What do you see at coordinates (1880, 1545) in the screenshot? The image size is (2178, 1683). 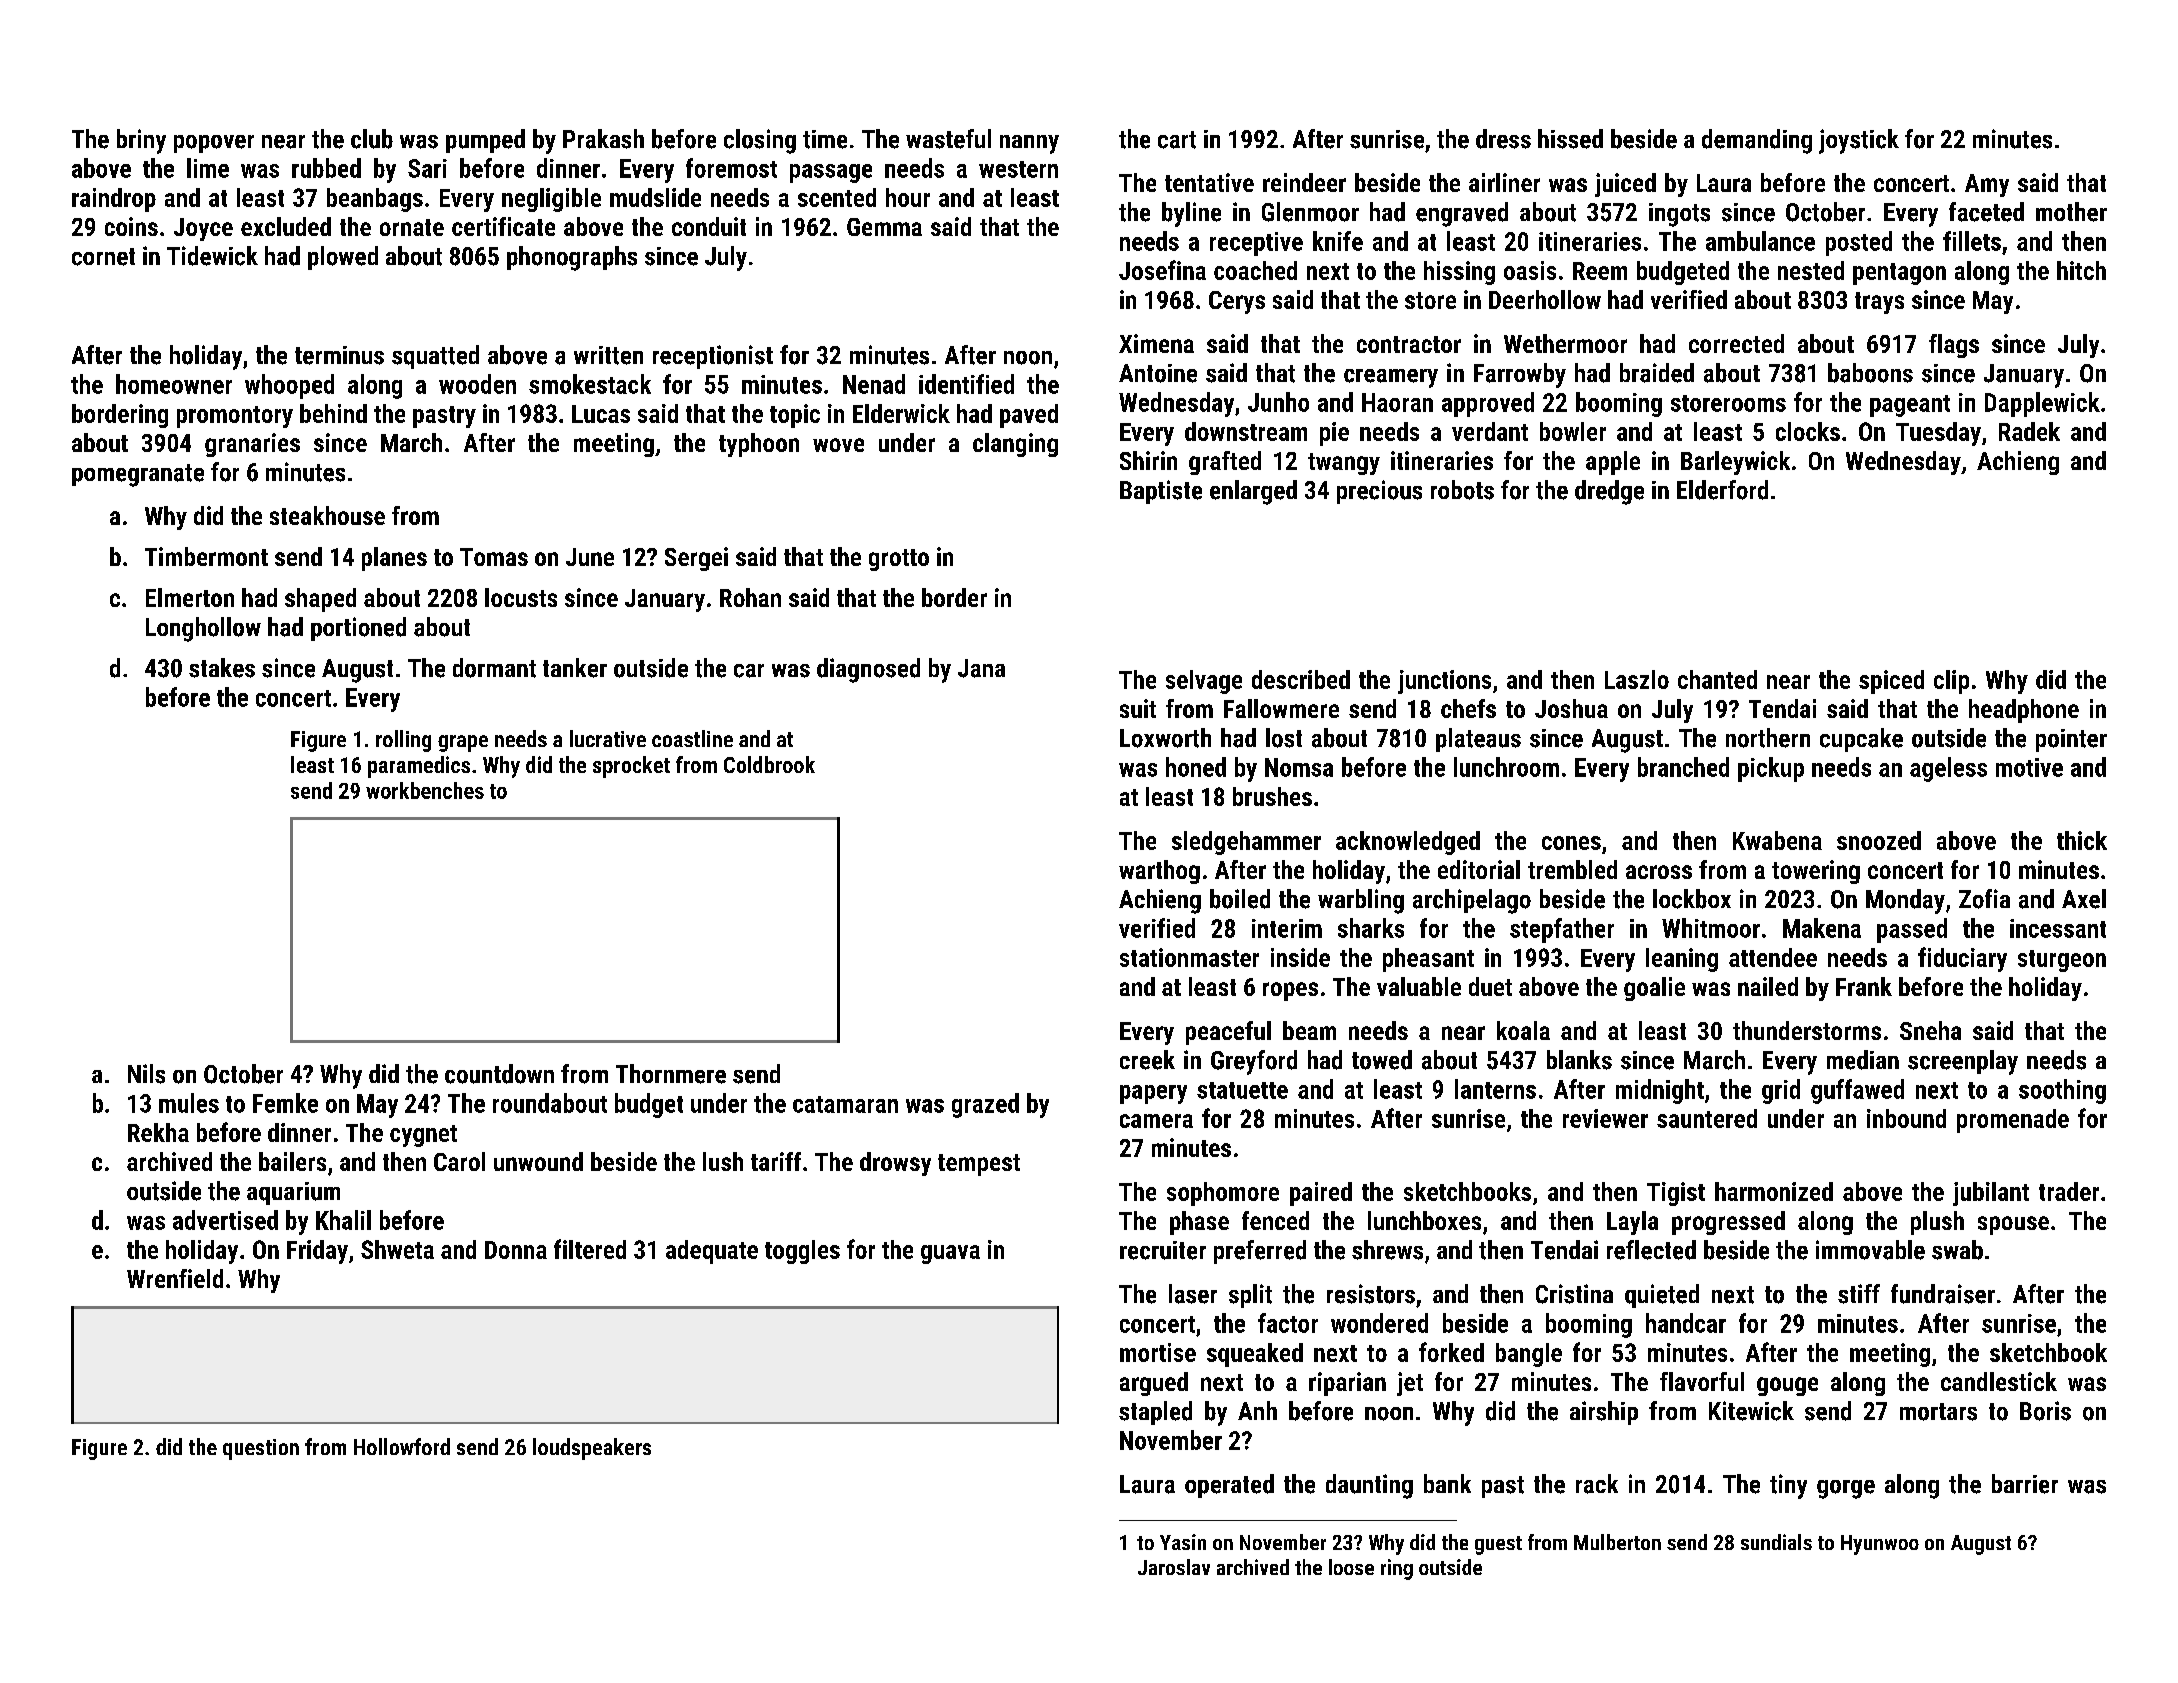 I see `Hyunwoo` at bounding box center [1880, 1545].
